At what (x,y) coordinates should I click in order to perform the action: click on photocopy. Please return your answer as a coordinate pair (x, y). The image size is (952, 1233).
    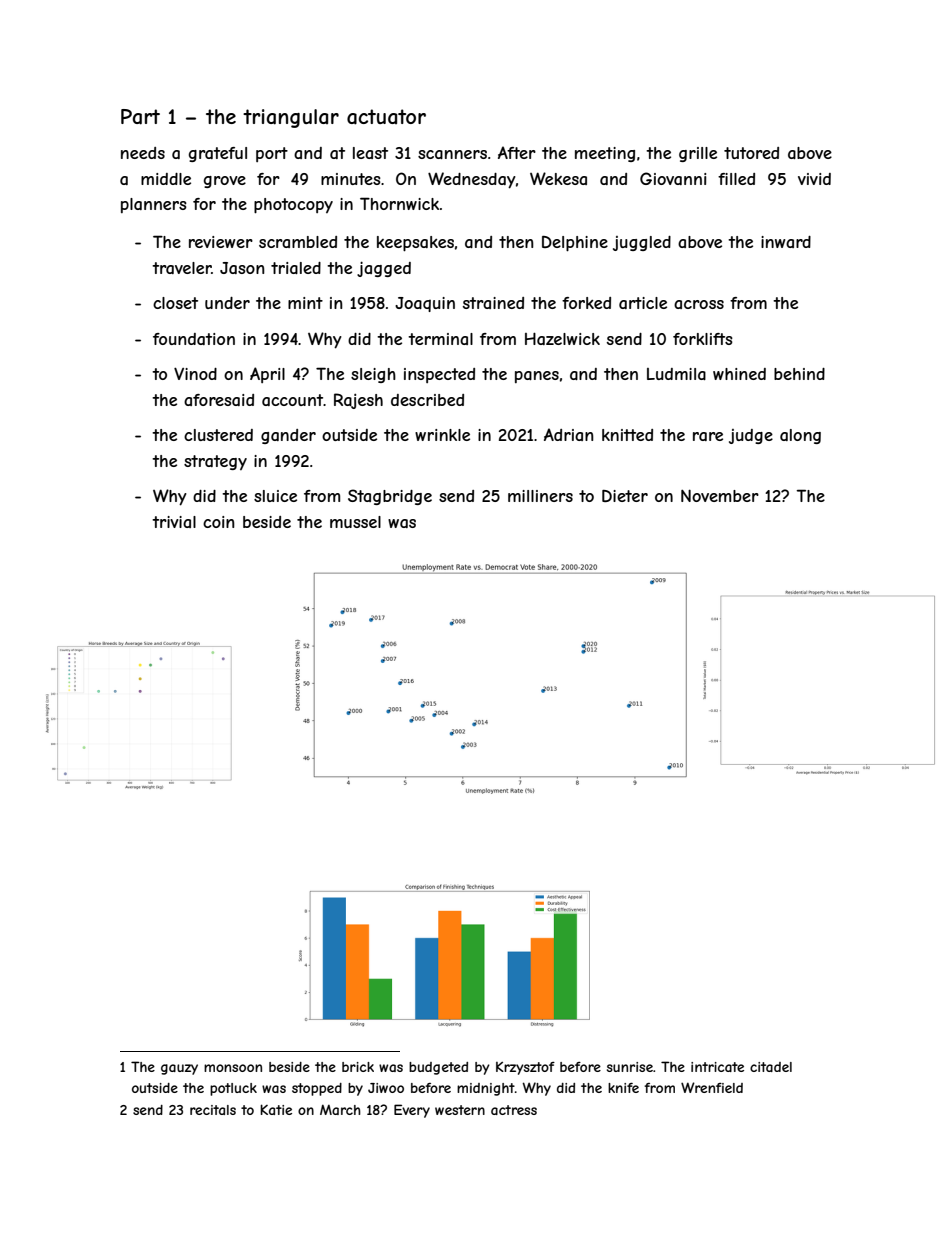
    Looking at the image, I should click on (293, 206).
